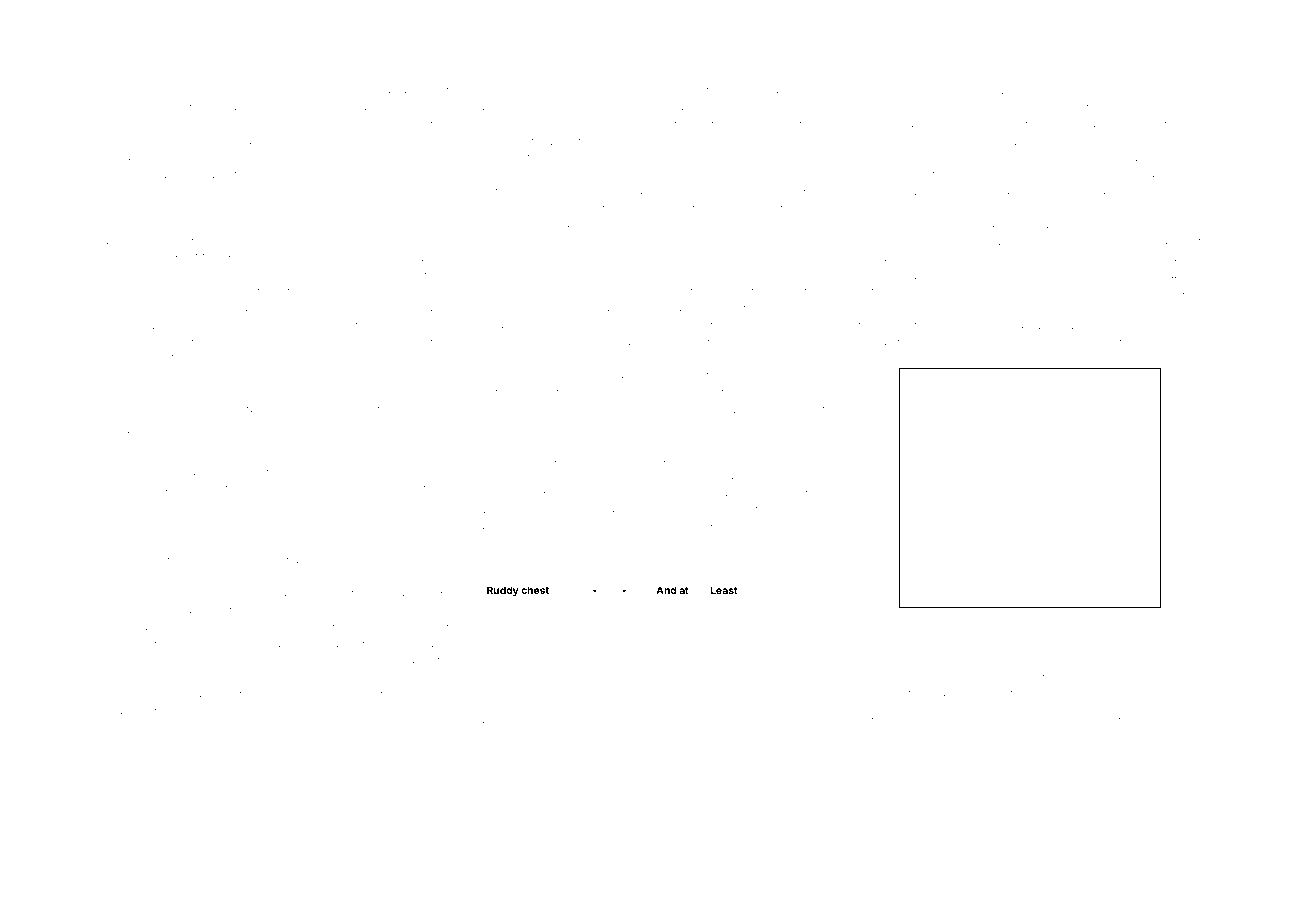 The image size is (1308, 924). What do you see at coordinates (287, 91) in the page?
I see `played` at bounding box center [287, 91].
